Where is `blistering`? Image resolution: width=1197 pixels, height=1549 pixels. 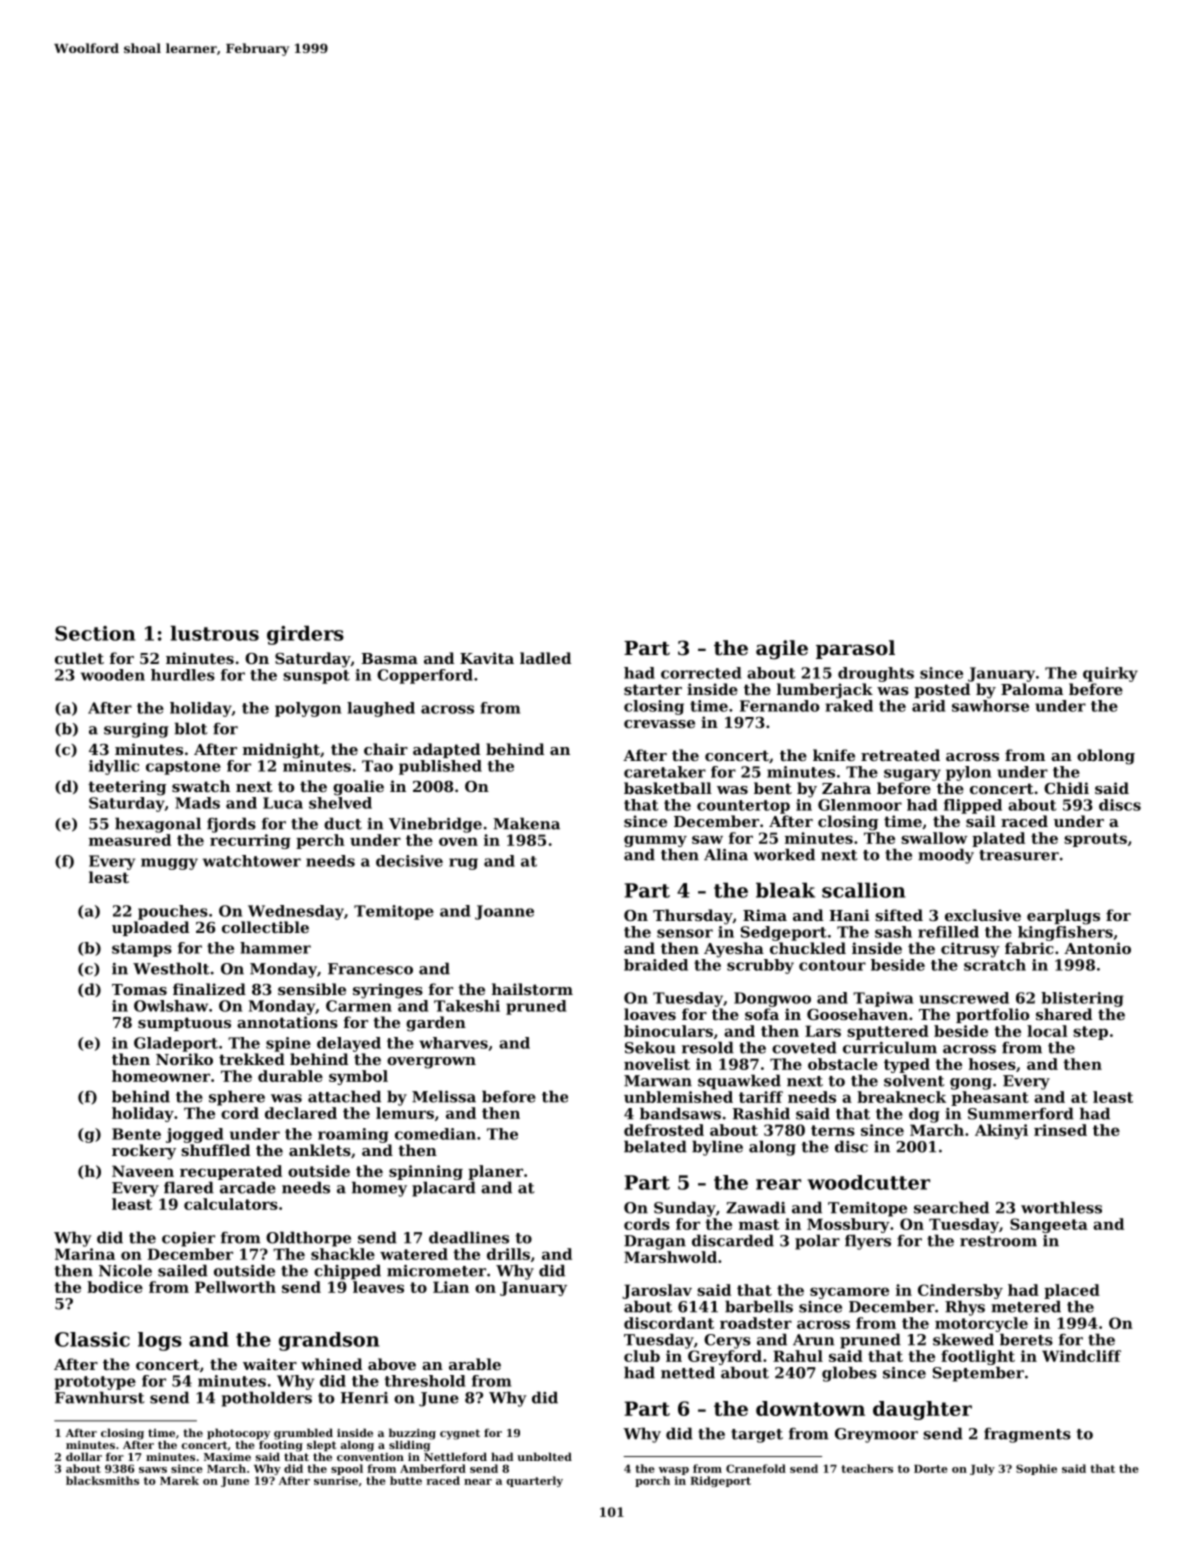 blistering is located at coordinates (1082, 999).
